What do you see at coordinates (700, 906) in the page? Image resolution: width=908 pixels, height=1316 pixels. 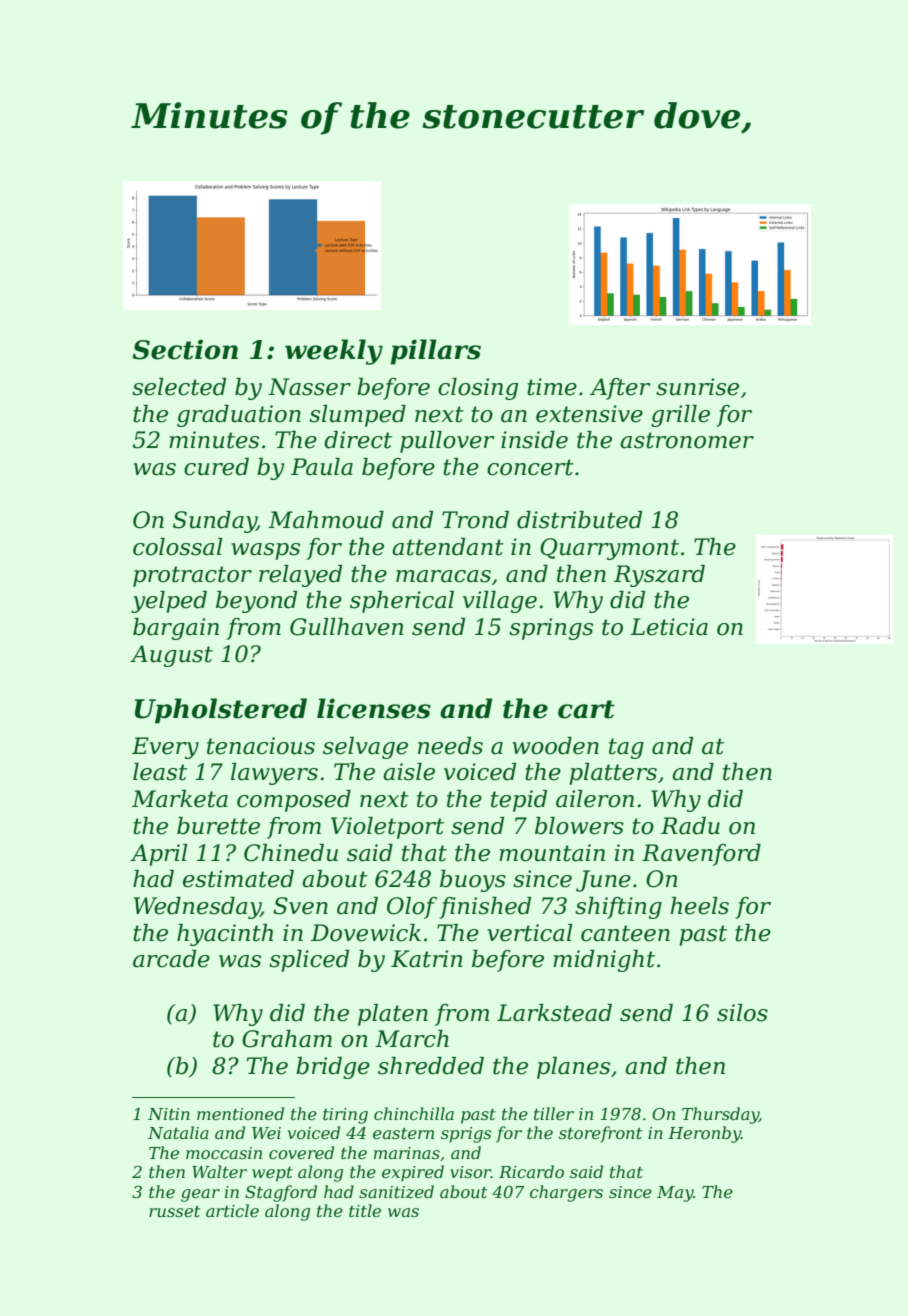 I see `heels` at bounding box center [700, 906].
